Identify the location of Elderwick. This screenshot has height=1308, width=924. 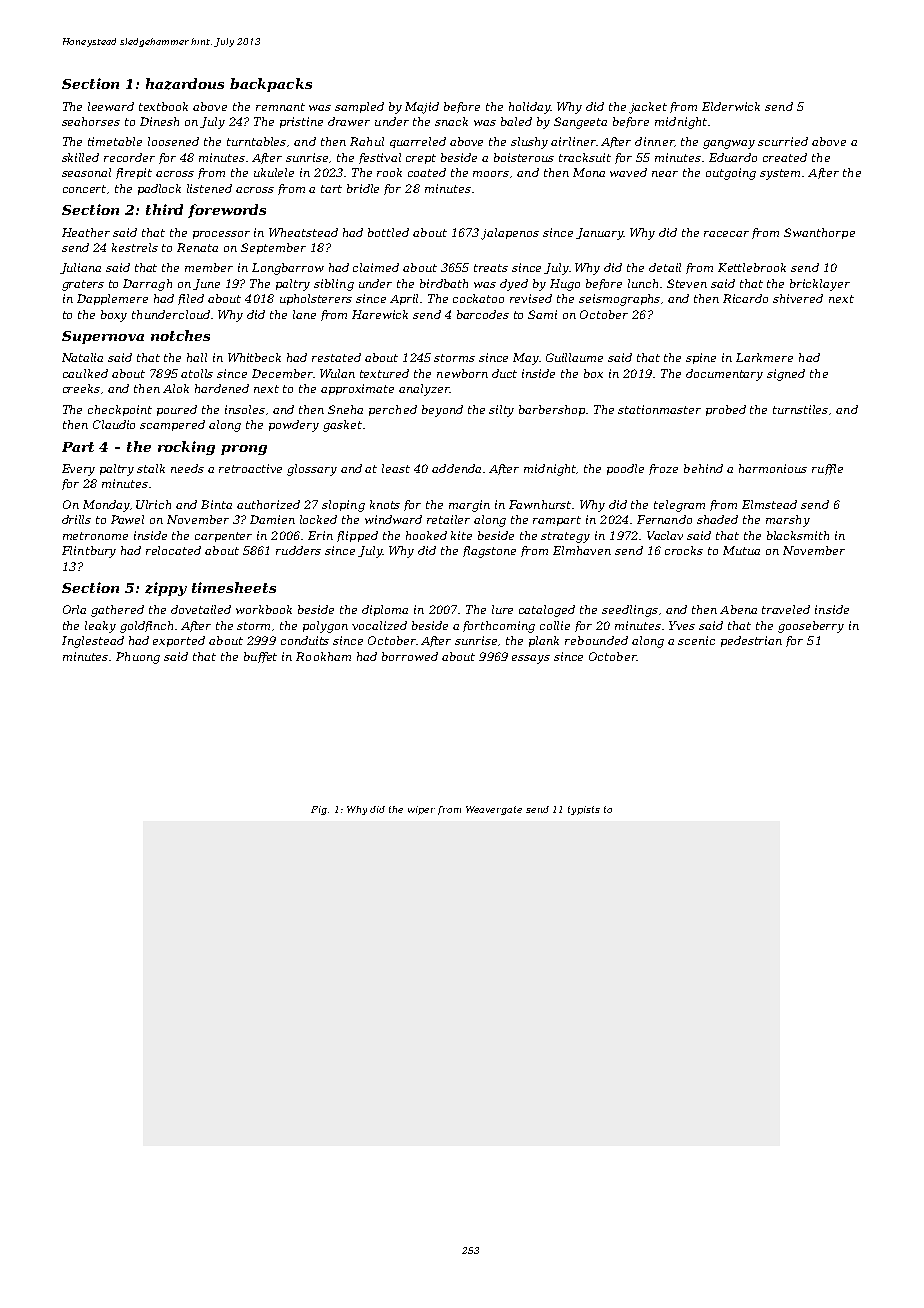
(731, 106).
